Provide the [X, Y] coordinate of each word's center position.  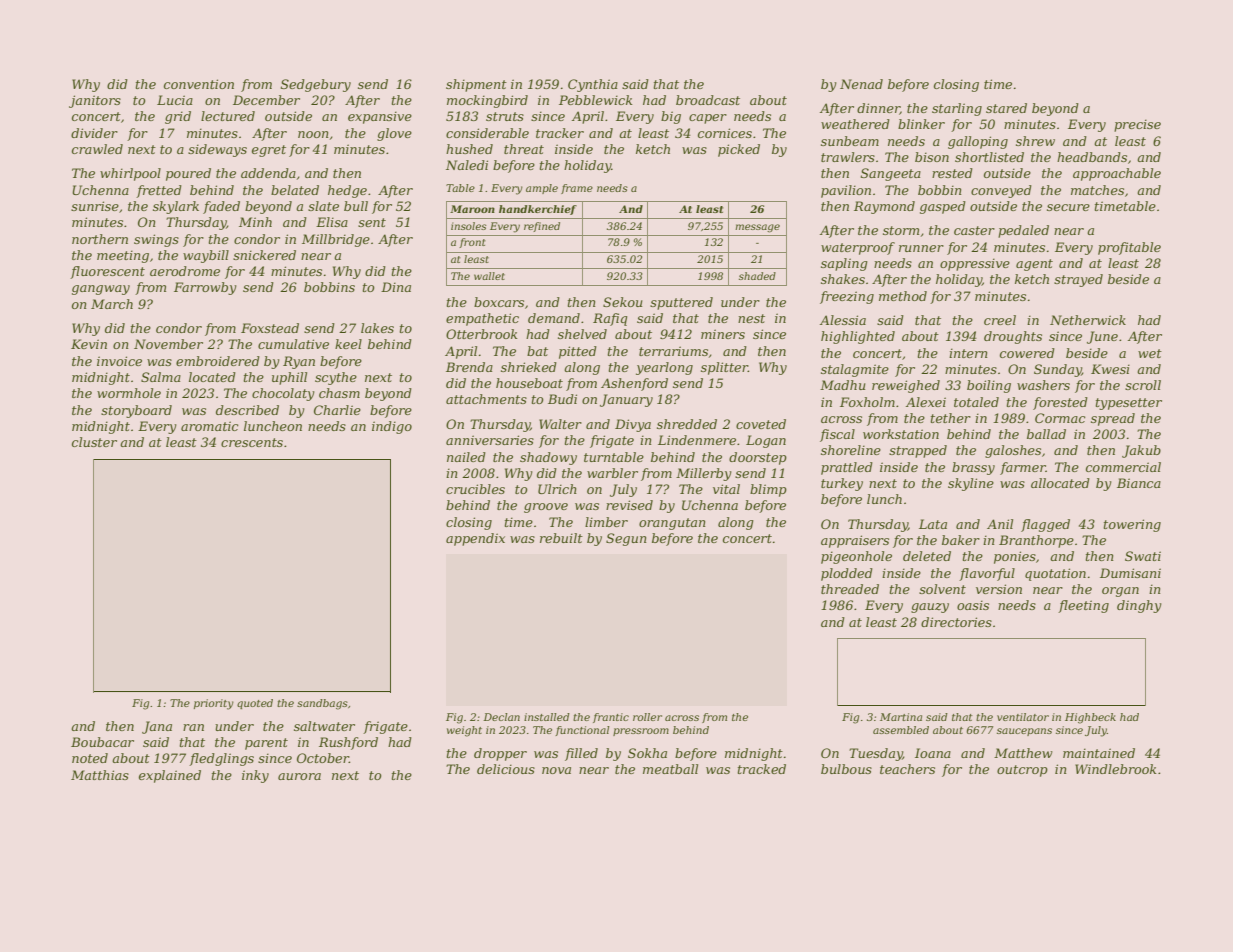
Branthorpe [1036, 541]
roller [647, 717]
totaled [976, 402]
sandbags [322, 704]
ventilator [1023, 717]
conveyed [1001, 191]
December [266, 100]
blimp [768, 490]
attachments [486, 399]
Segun [626, 539]
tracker [560, 133]
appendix [475, 539]
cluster [94, 442]
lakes [377, 328]
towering [1132, 525]
